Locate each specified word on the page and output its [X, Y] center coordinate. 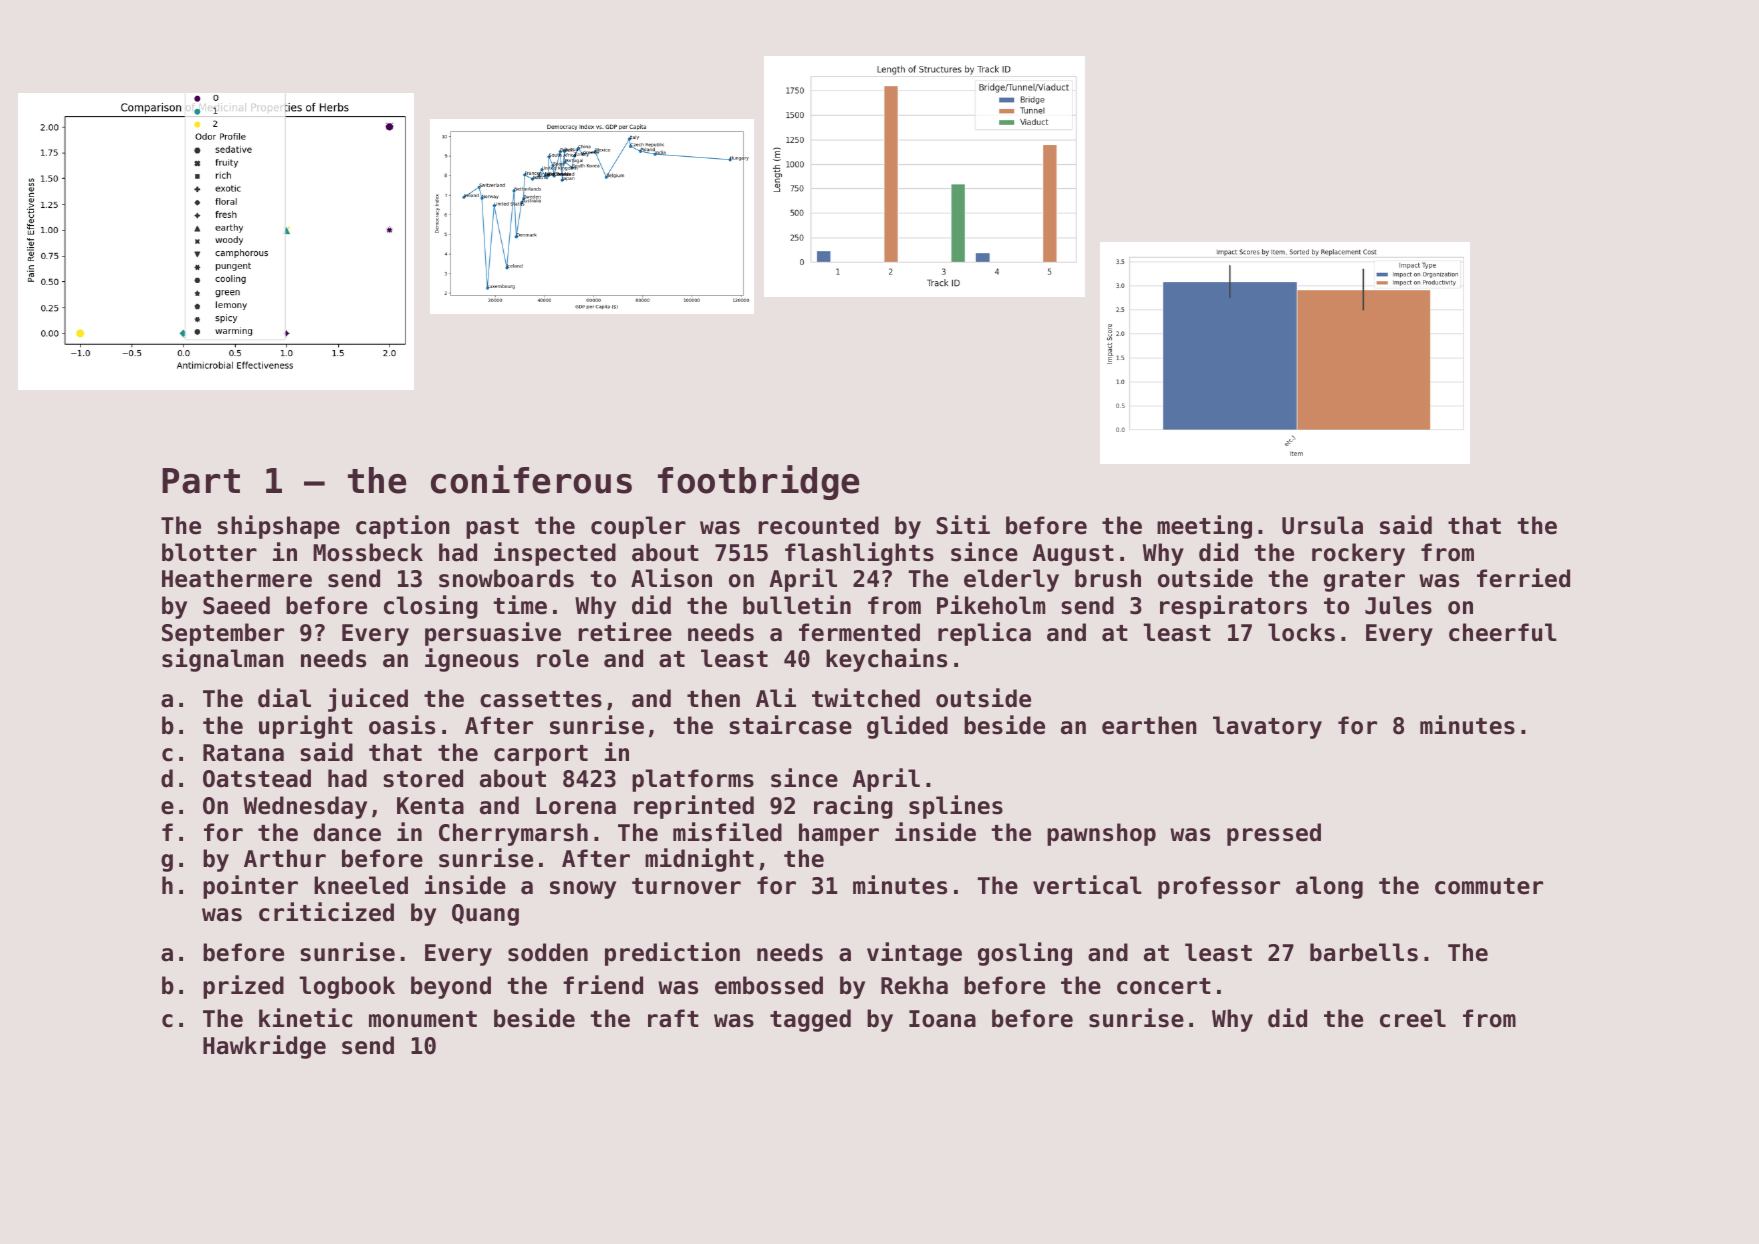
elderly [1011, 580]
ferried [1523, 578]
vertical [1087, 885]
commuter [1489, 886]
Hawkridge [264, 1047]
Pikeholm [991, 605]
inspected [555, 554]
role [563, 658]
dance [347, 832]
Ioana [942, 1019]
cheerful [1503, 632]
